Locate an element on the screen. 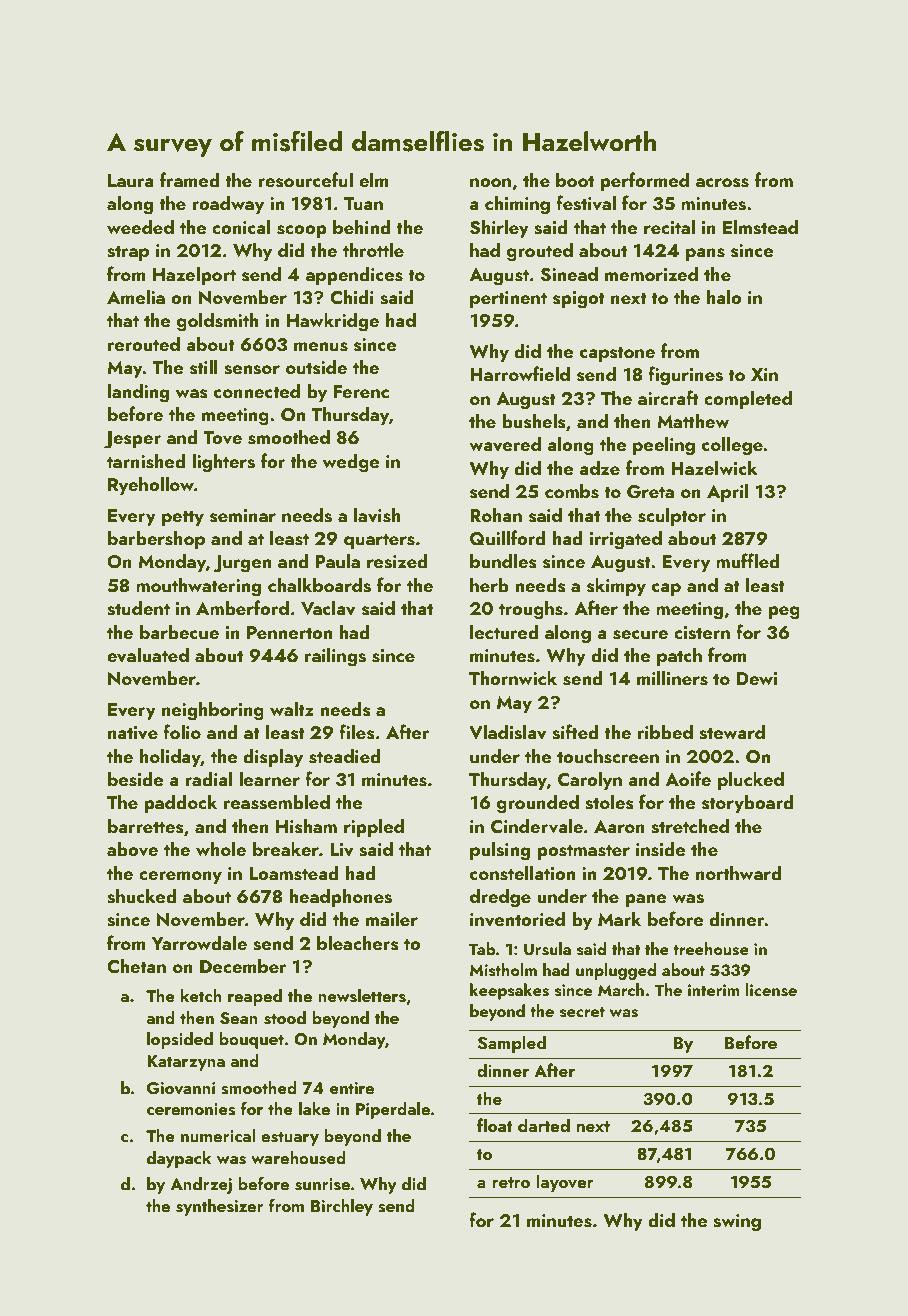  Ryehollow is located at coordinates (151, 485).
